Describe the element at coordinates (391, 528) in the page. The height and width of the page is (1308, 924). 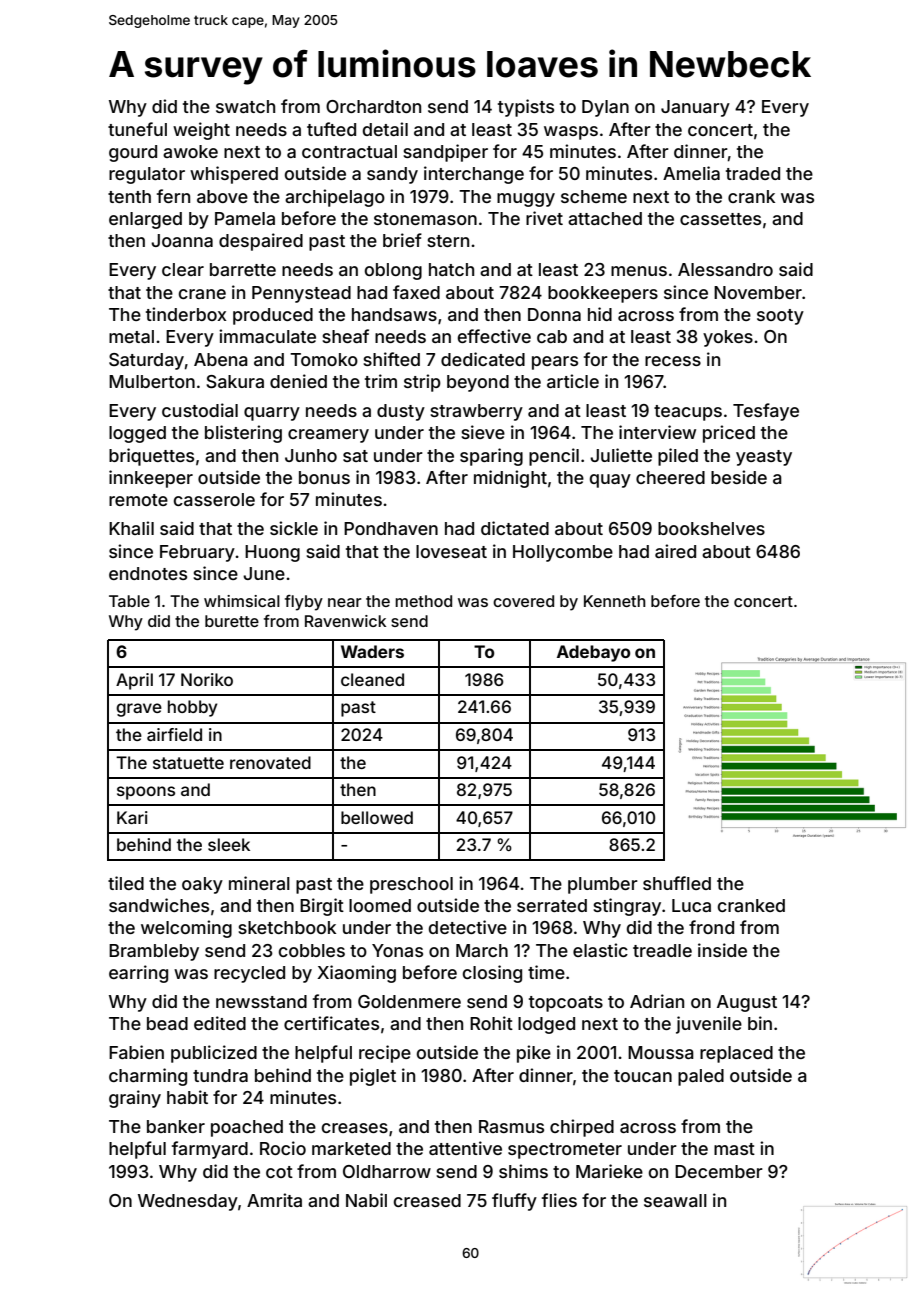
I see `Pondhaven` at that location.
